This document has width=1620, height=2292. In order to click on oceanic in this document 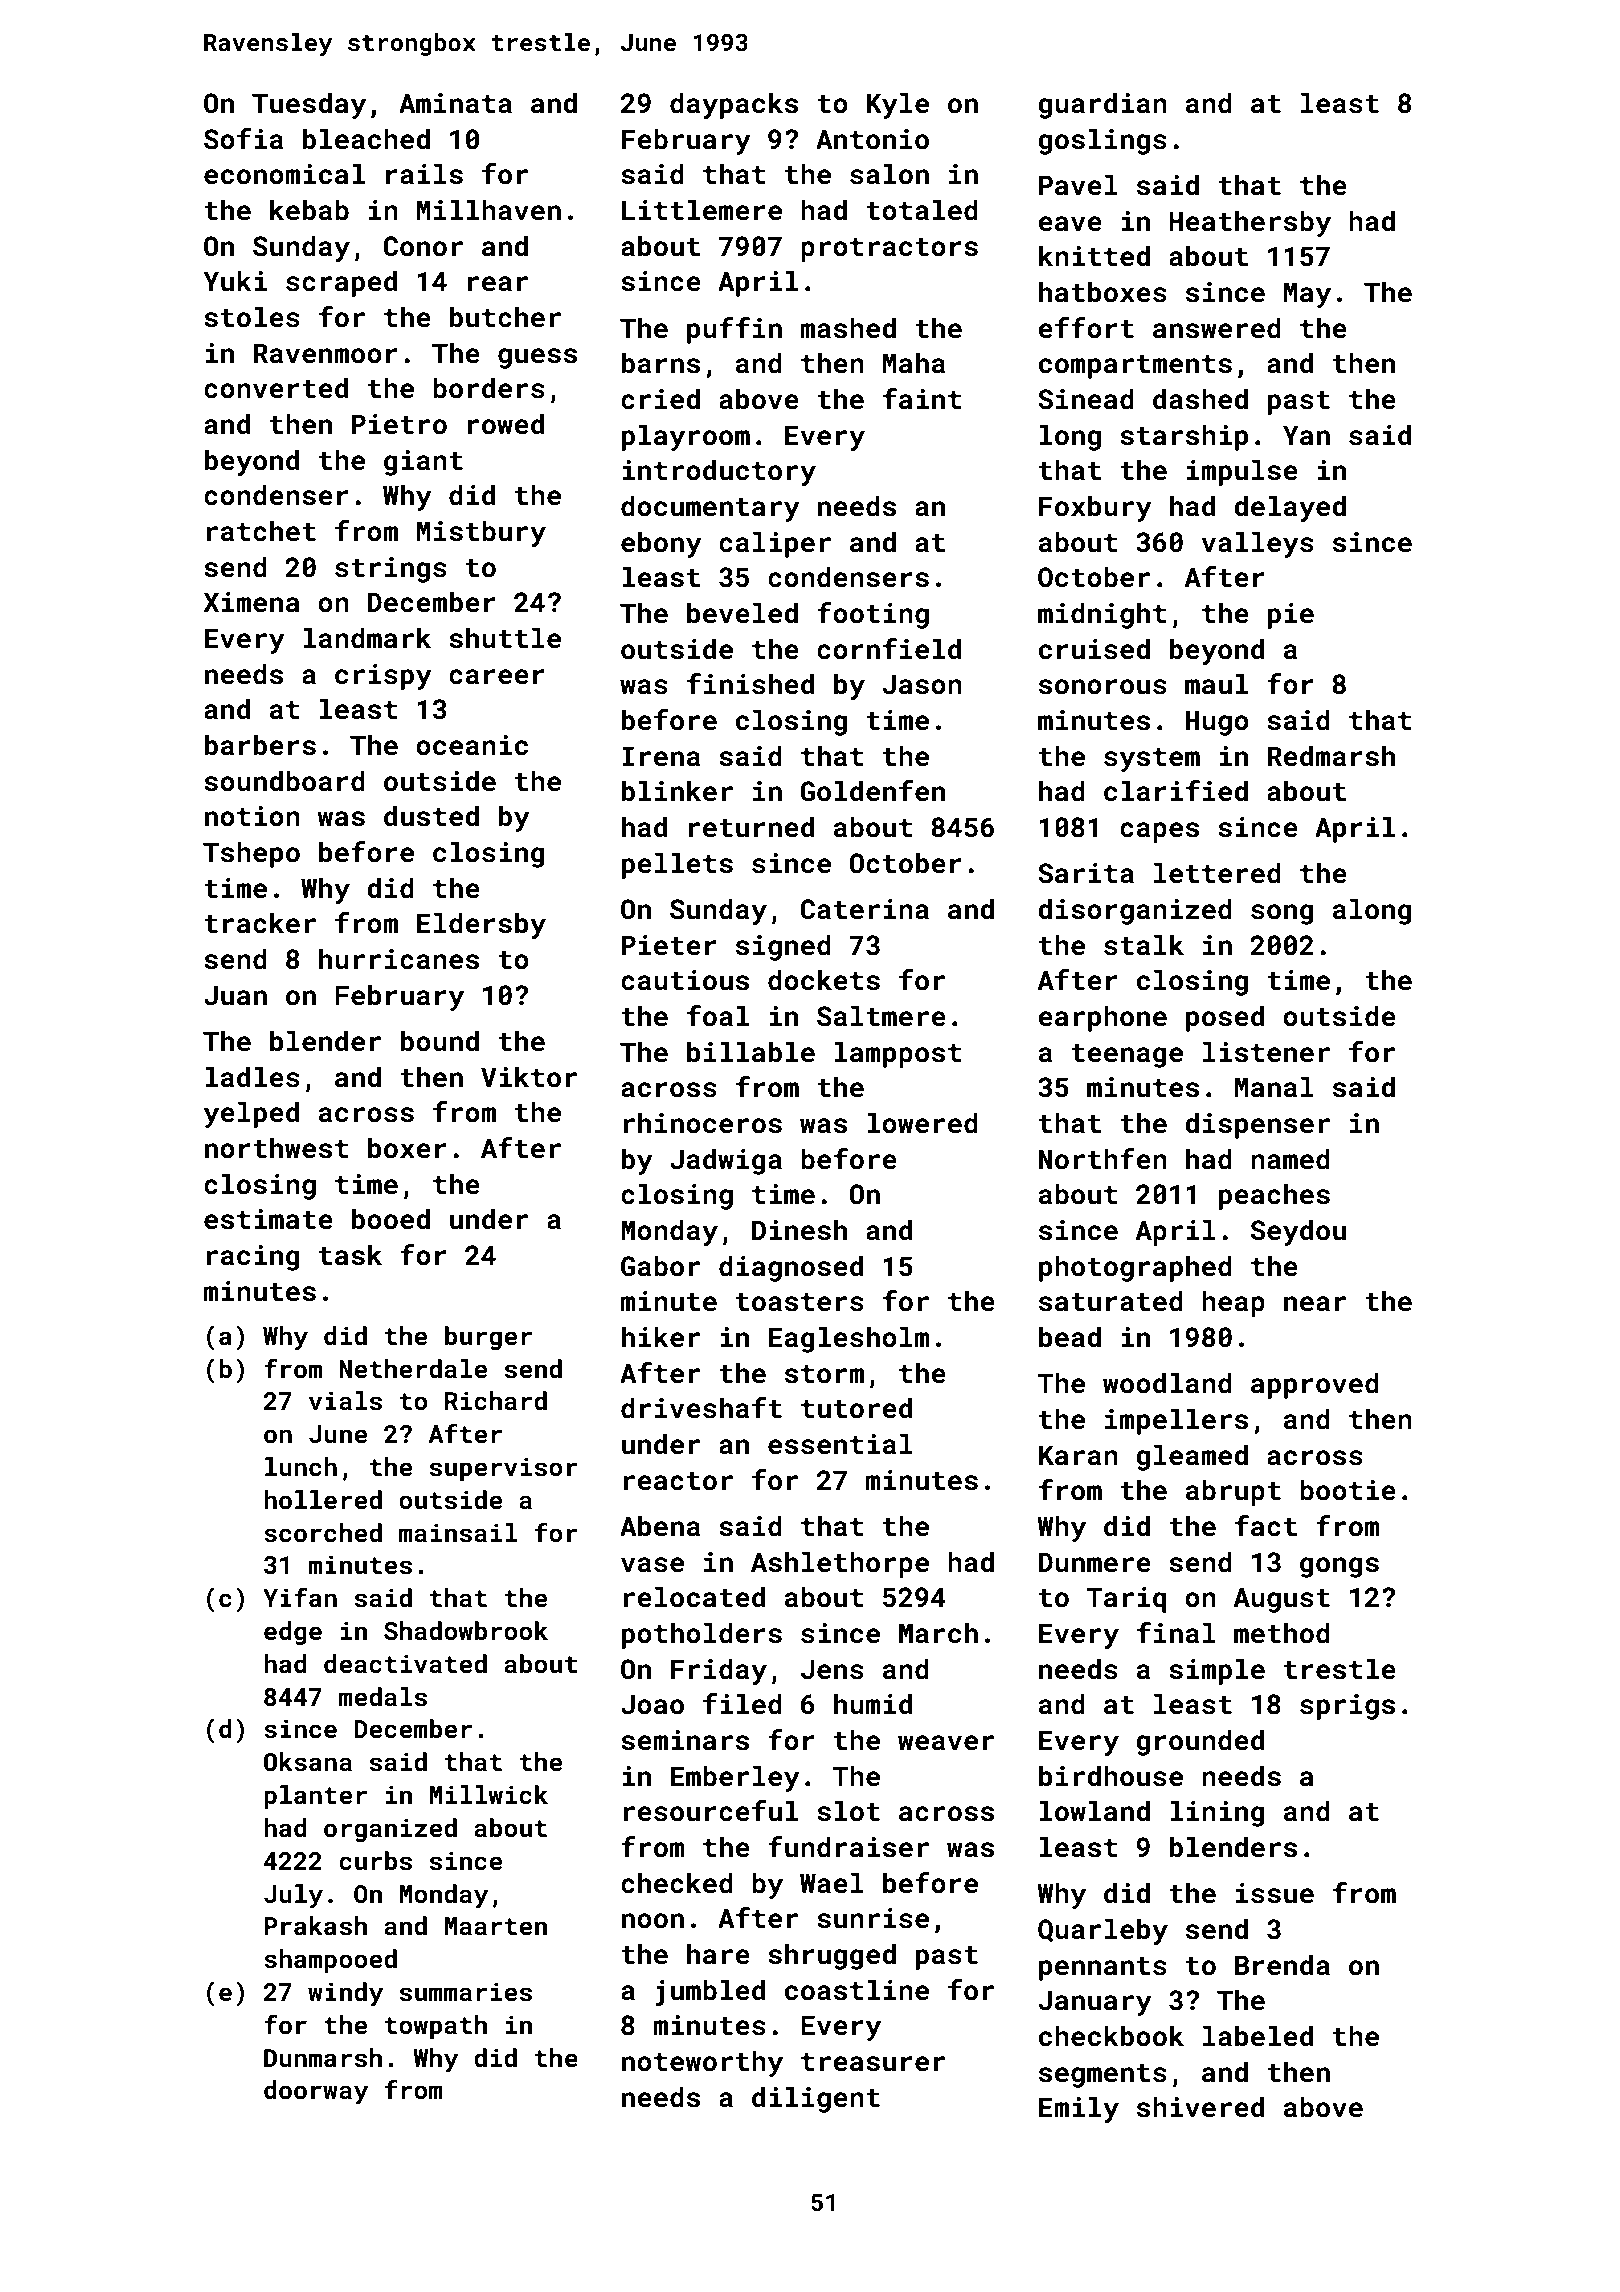, I will do `click(472, 745)`.
